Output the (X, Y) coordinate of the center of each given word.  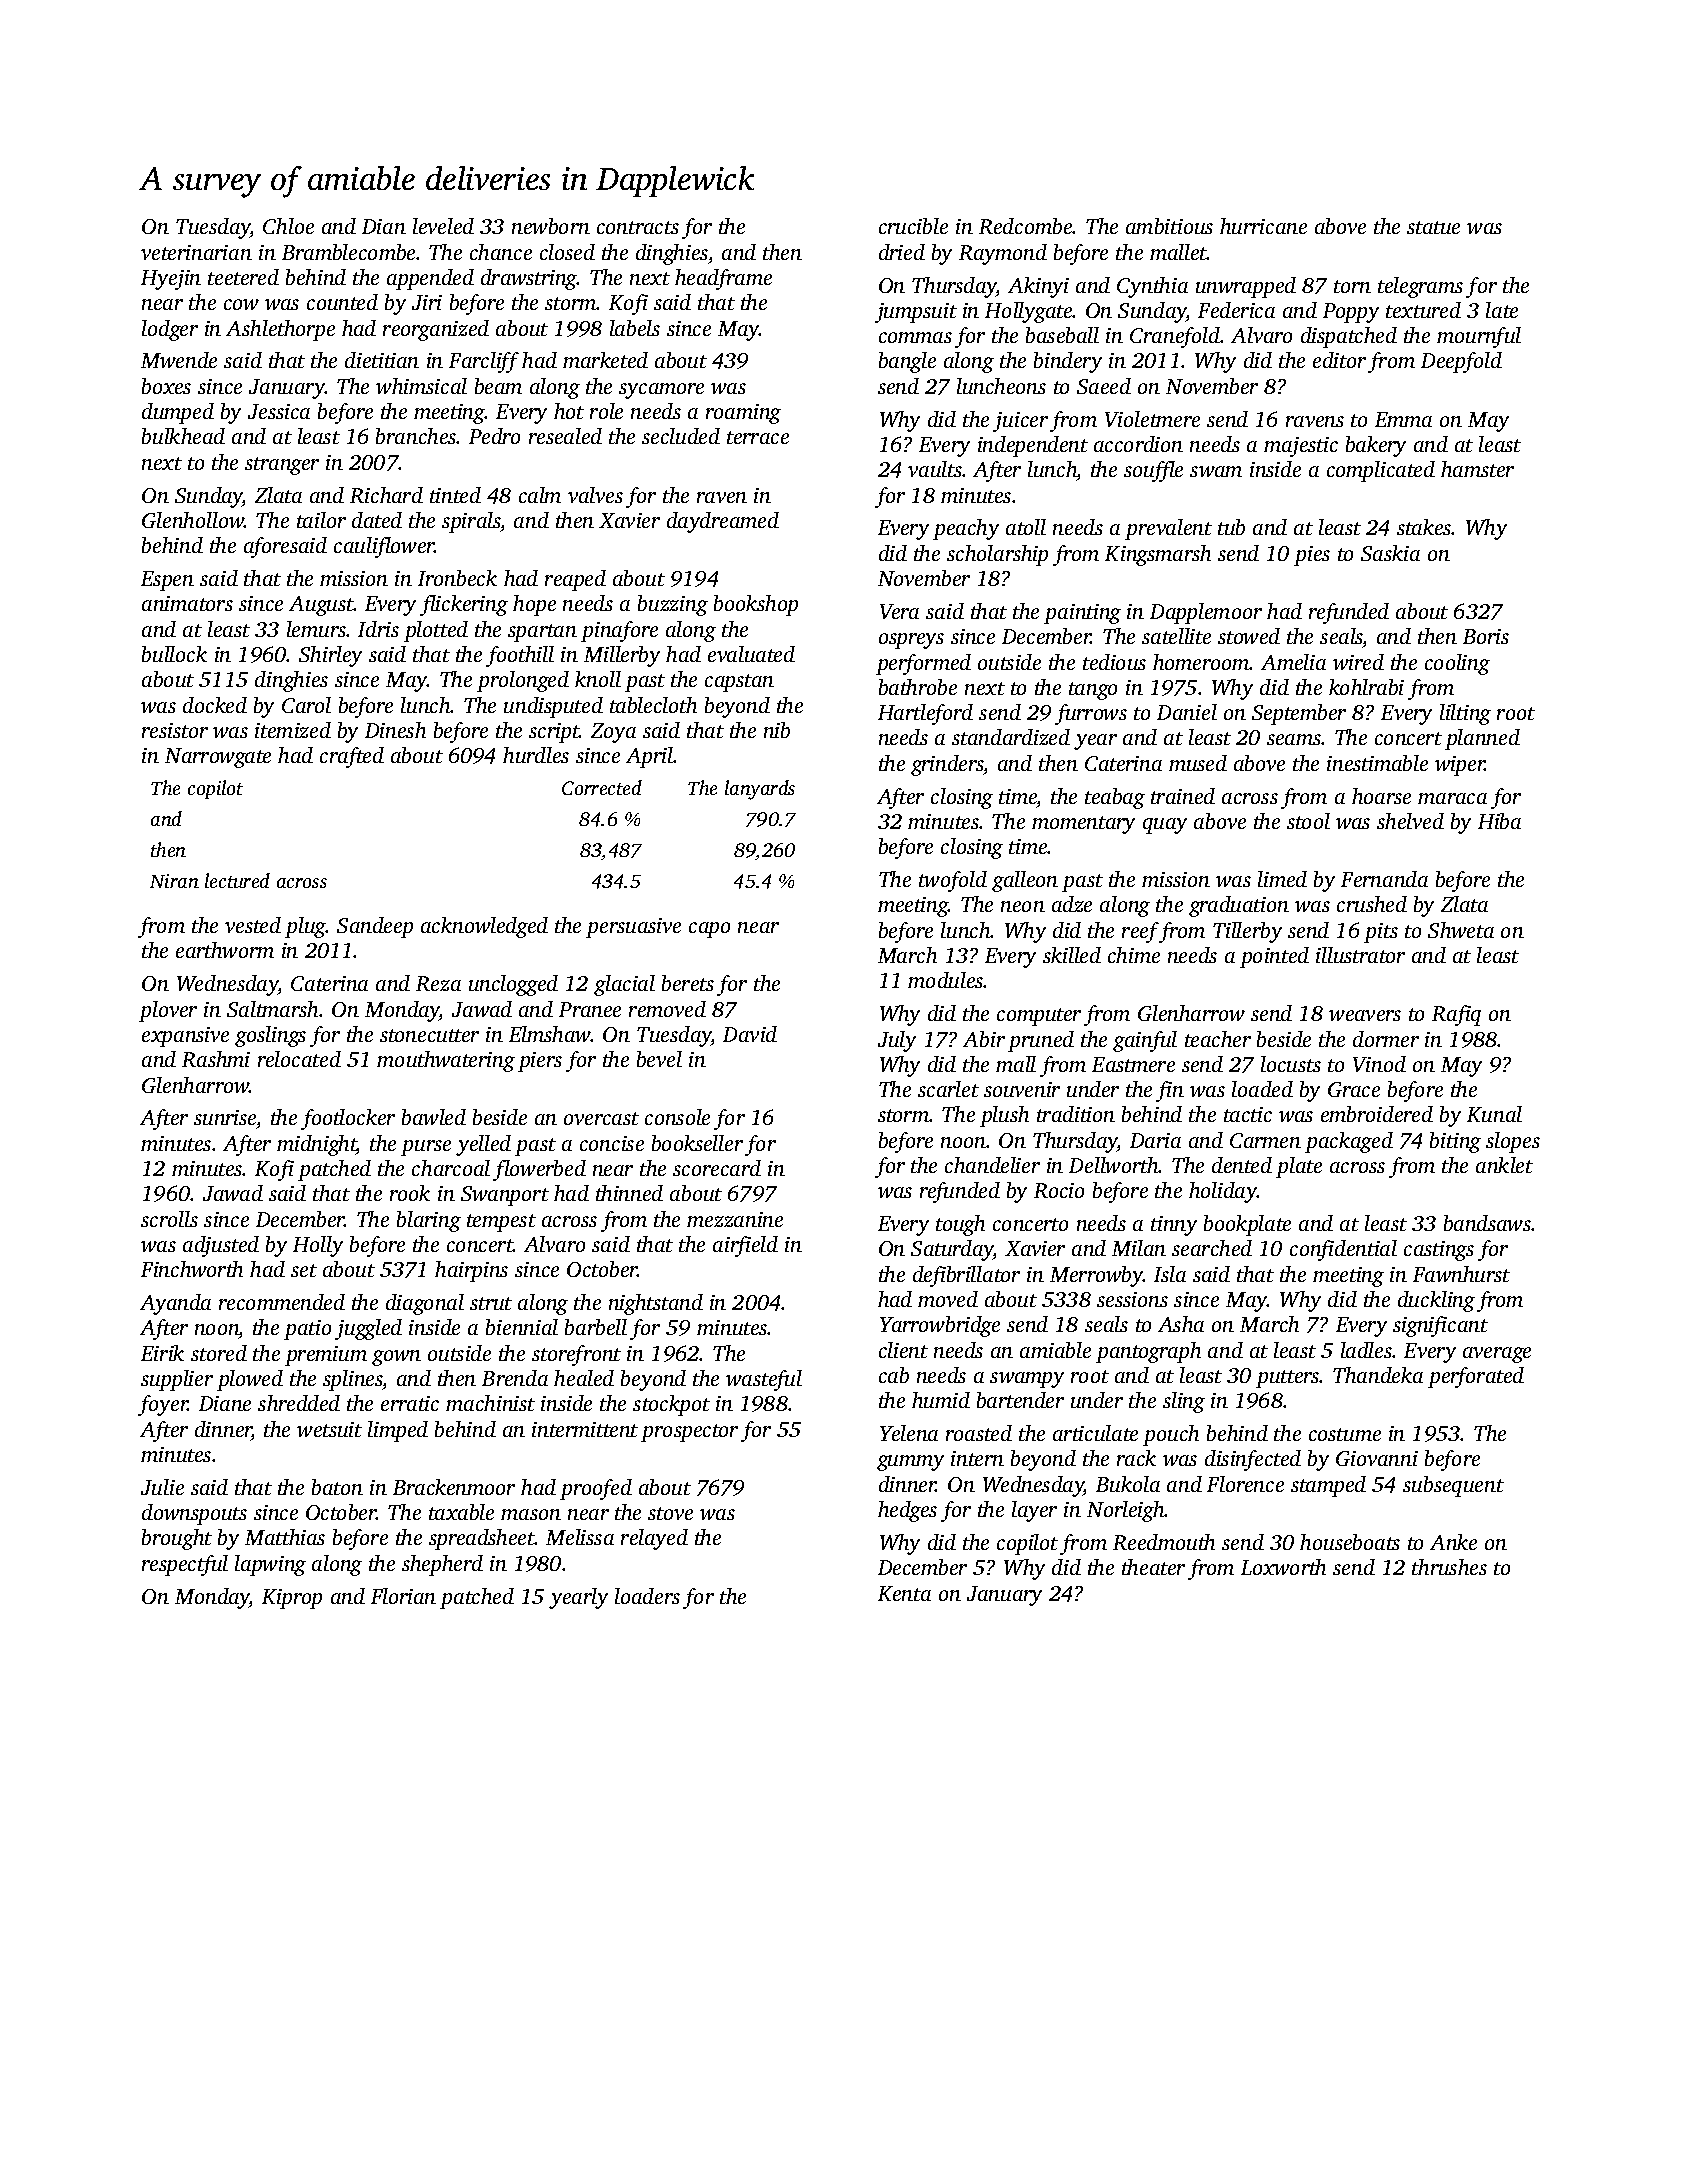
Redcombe (1026, 226)
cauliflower (384, 547)
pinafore (619, 631)
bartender (1020, 1400)
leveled (443, 226)
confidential (1343, 1250)
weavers (1365, 1015)
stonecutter (429, 1035)
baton (337, 1487)
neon (1023, 906)
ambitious (1169, 226)
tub (1231, 527)
